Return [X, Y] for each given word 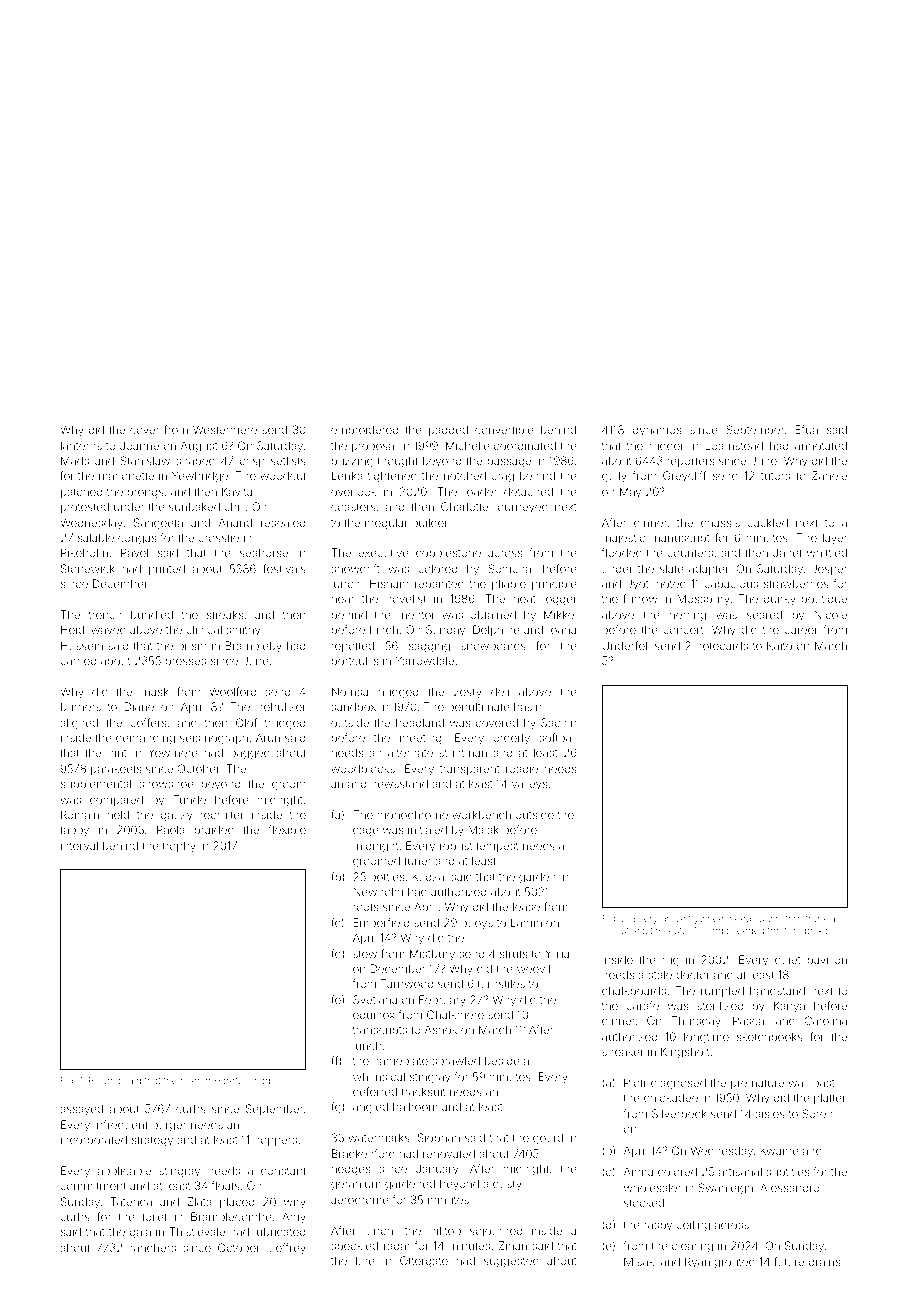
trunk [816, 918]
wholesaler [652, 1187]
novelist [406, 598]
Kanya [789, 1007]
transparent [470, 770]
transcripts [380, 1030]
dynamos [657, 431]
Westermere [225, 429]
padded [448, 430]
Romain [80, 814]
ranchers [153, 1247]
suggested [511, 1262]
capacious [731, 584]
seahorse [264, 552]
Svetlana [375, 999]
